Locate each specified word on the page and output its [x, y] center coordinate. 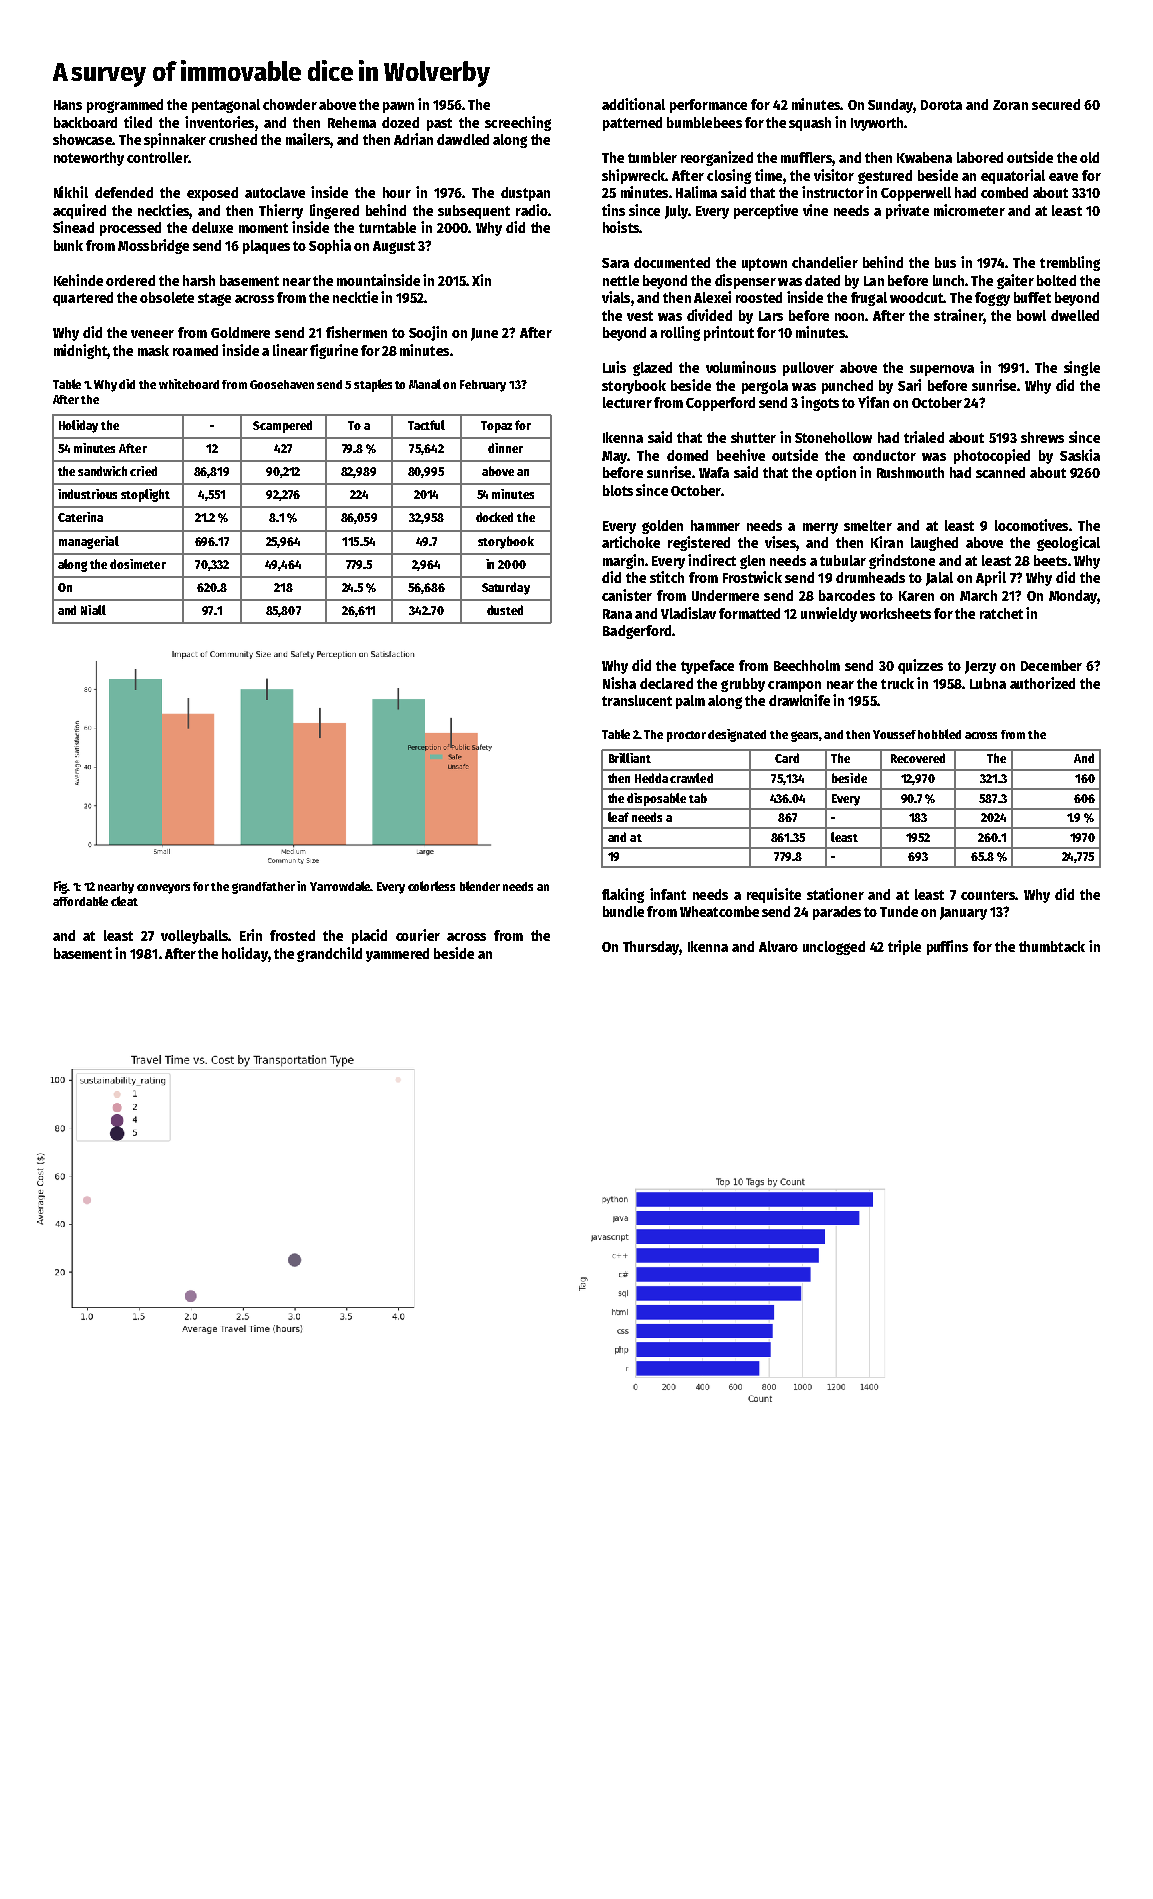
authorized [1042, 683]
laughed [934, 544]
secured [1056, 104]
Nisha [619, 683]
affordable [80, 901]
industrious [87, 494]
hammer [715, 525]
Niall [93, 610]
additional [633, 104]
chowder [290, 104]
